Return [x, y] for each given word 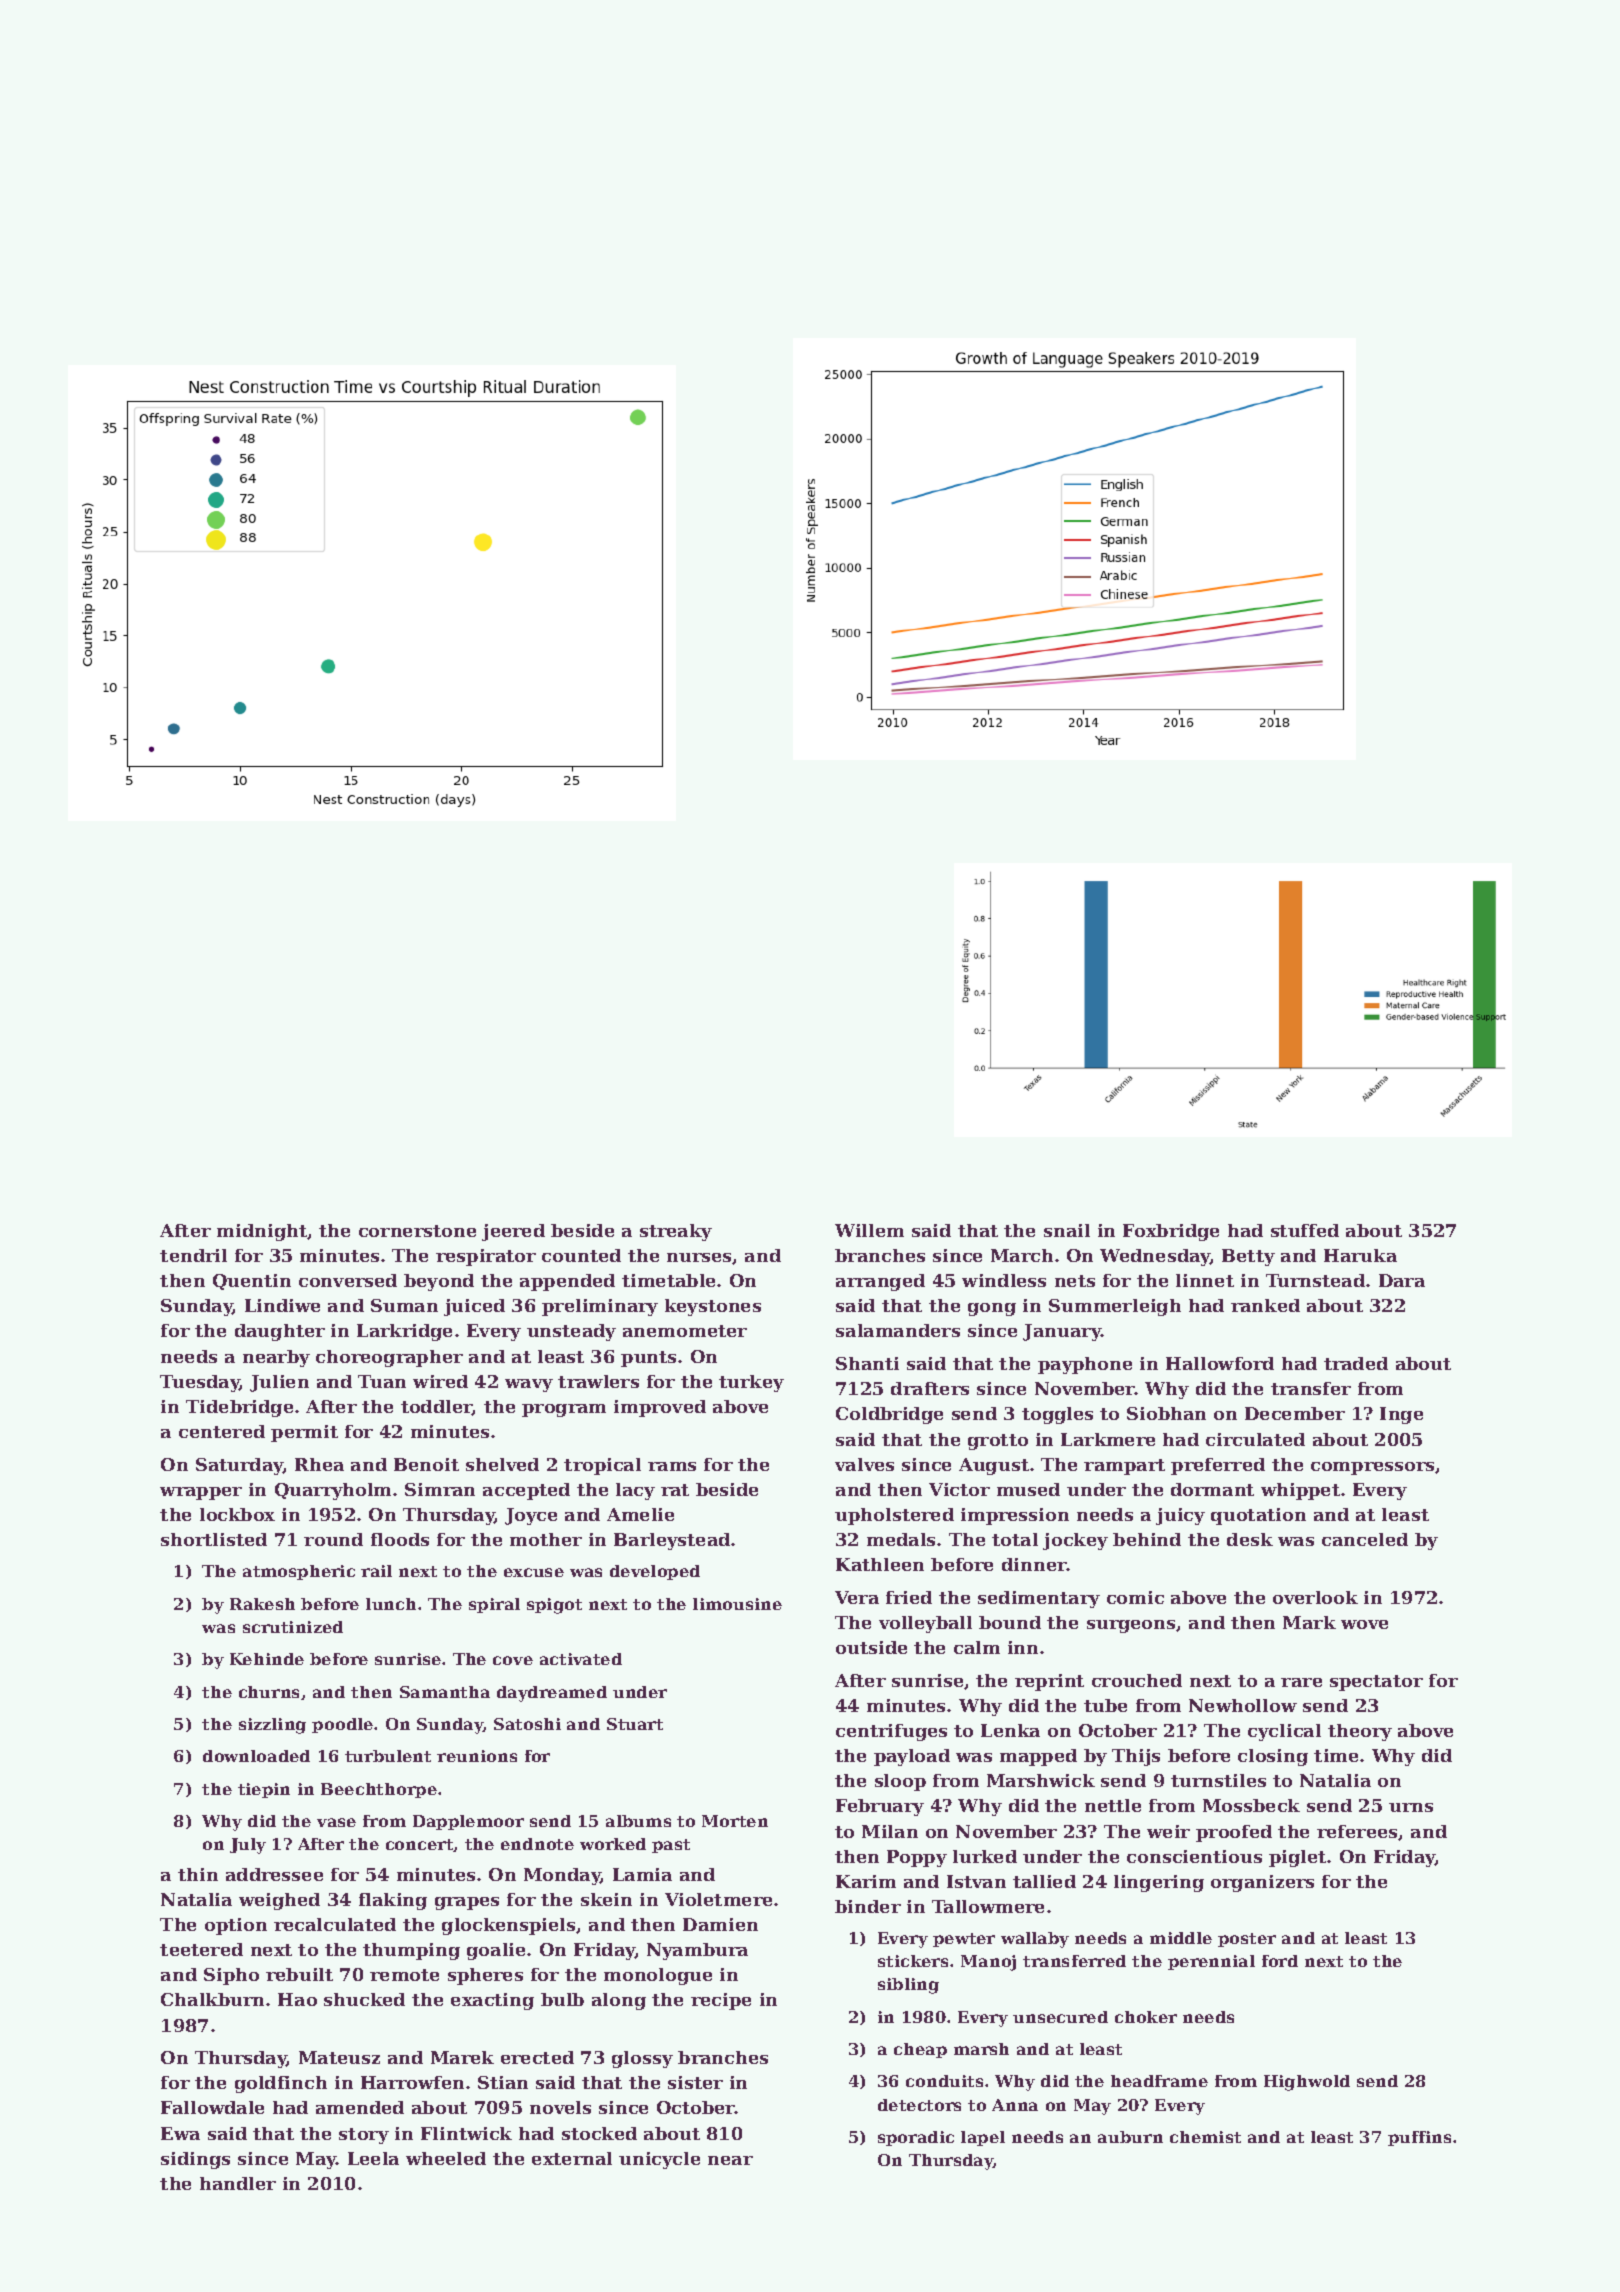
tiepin [264, 1790]
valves [864, 1464]
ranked [1265, 1305]
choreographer [389, 1358]
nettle [1113, 1805]
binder [868, 1906]
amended [360, 2107]
